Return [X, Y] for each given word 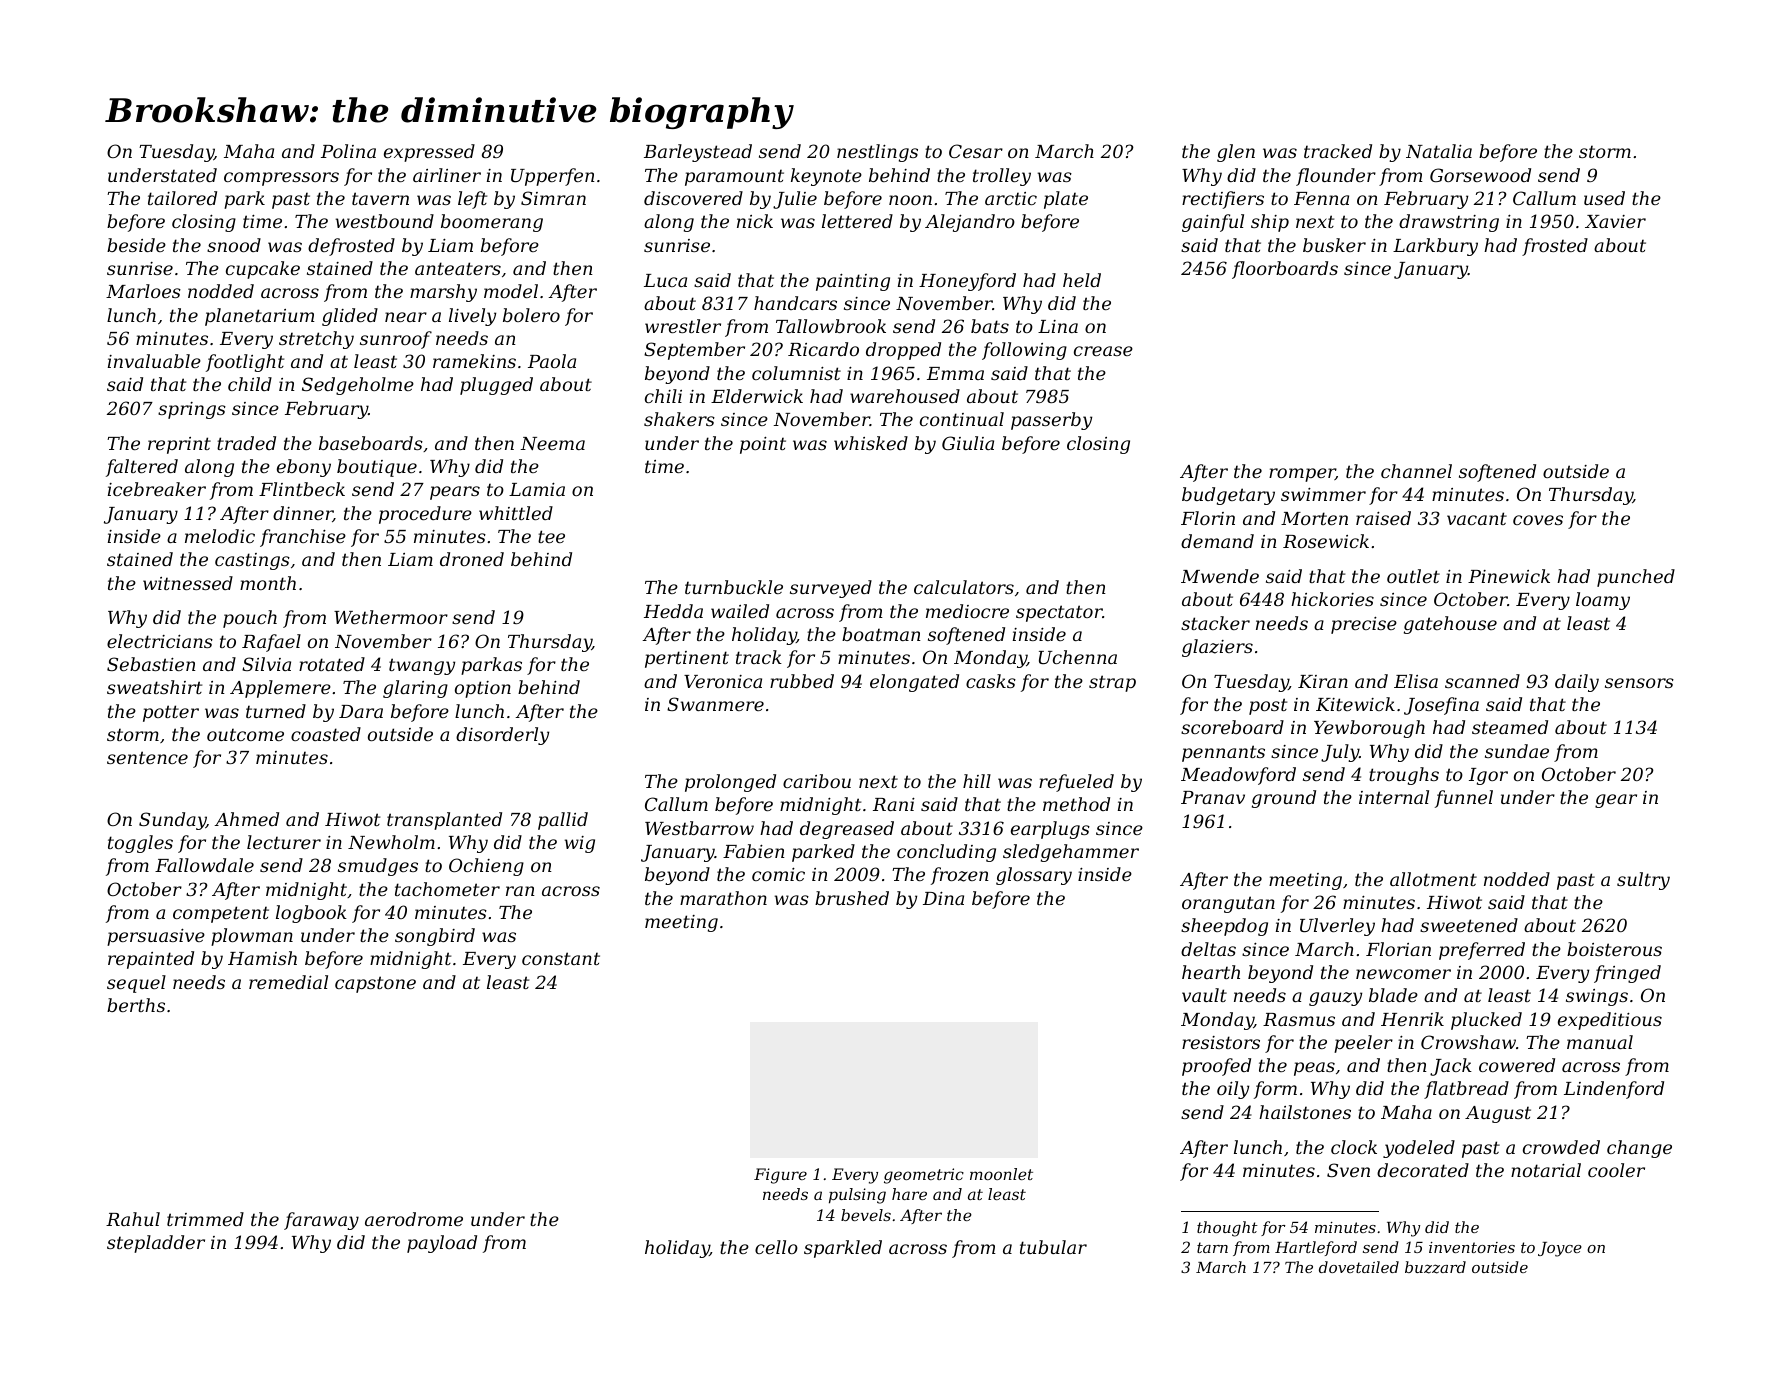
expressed [429, 153]
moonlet [1001, 1174]
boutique [377, 468]
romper [1302, 475]
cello [776, 1247]
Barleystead [698, 153]
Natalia [1439, 151]
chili [663, 396]
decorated [1423, 1170]
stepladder [156, 1244]
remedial [288, 982]
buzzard [1435, 1267]
